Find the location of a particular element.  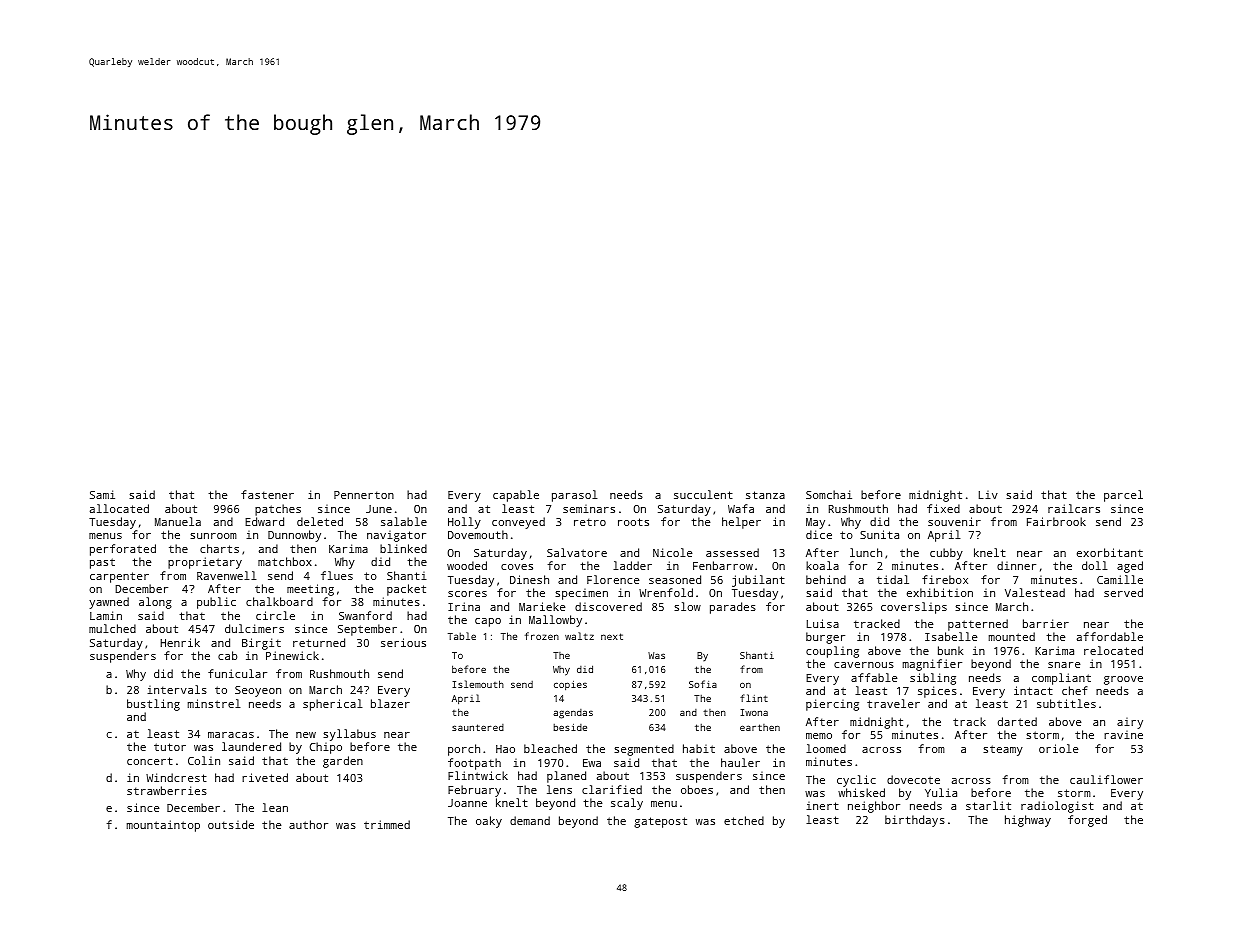

syllabus is located at coordinates (349, 735).
